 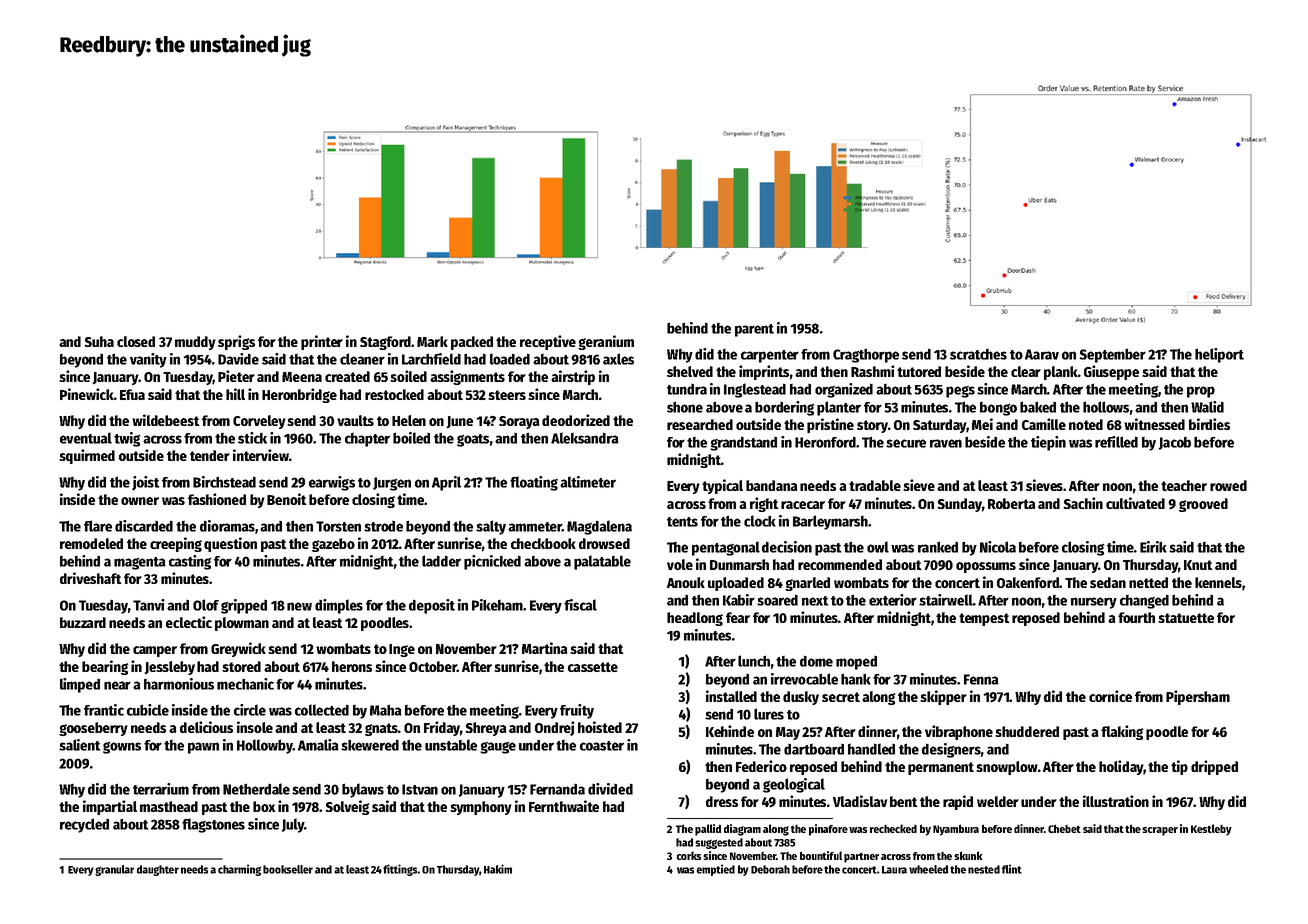 I want to click on tiepin, so click(x=1048, y=443).
